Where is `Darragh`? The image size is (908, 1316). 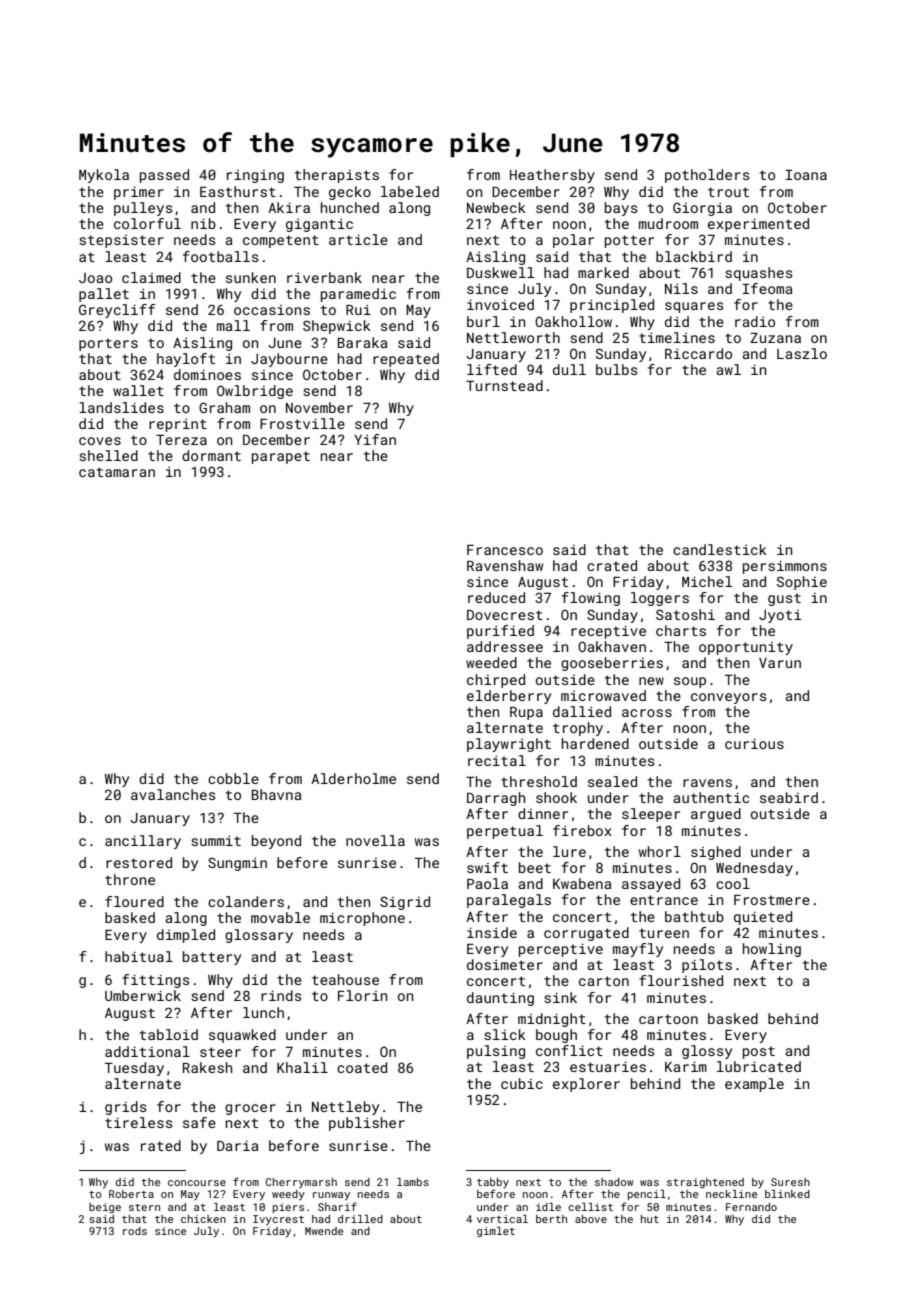 Darragh is located at coordinates (496, 799).
